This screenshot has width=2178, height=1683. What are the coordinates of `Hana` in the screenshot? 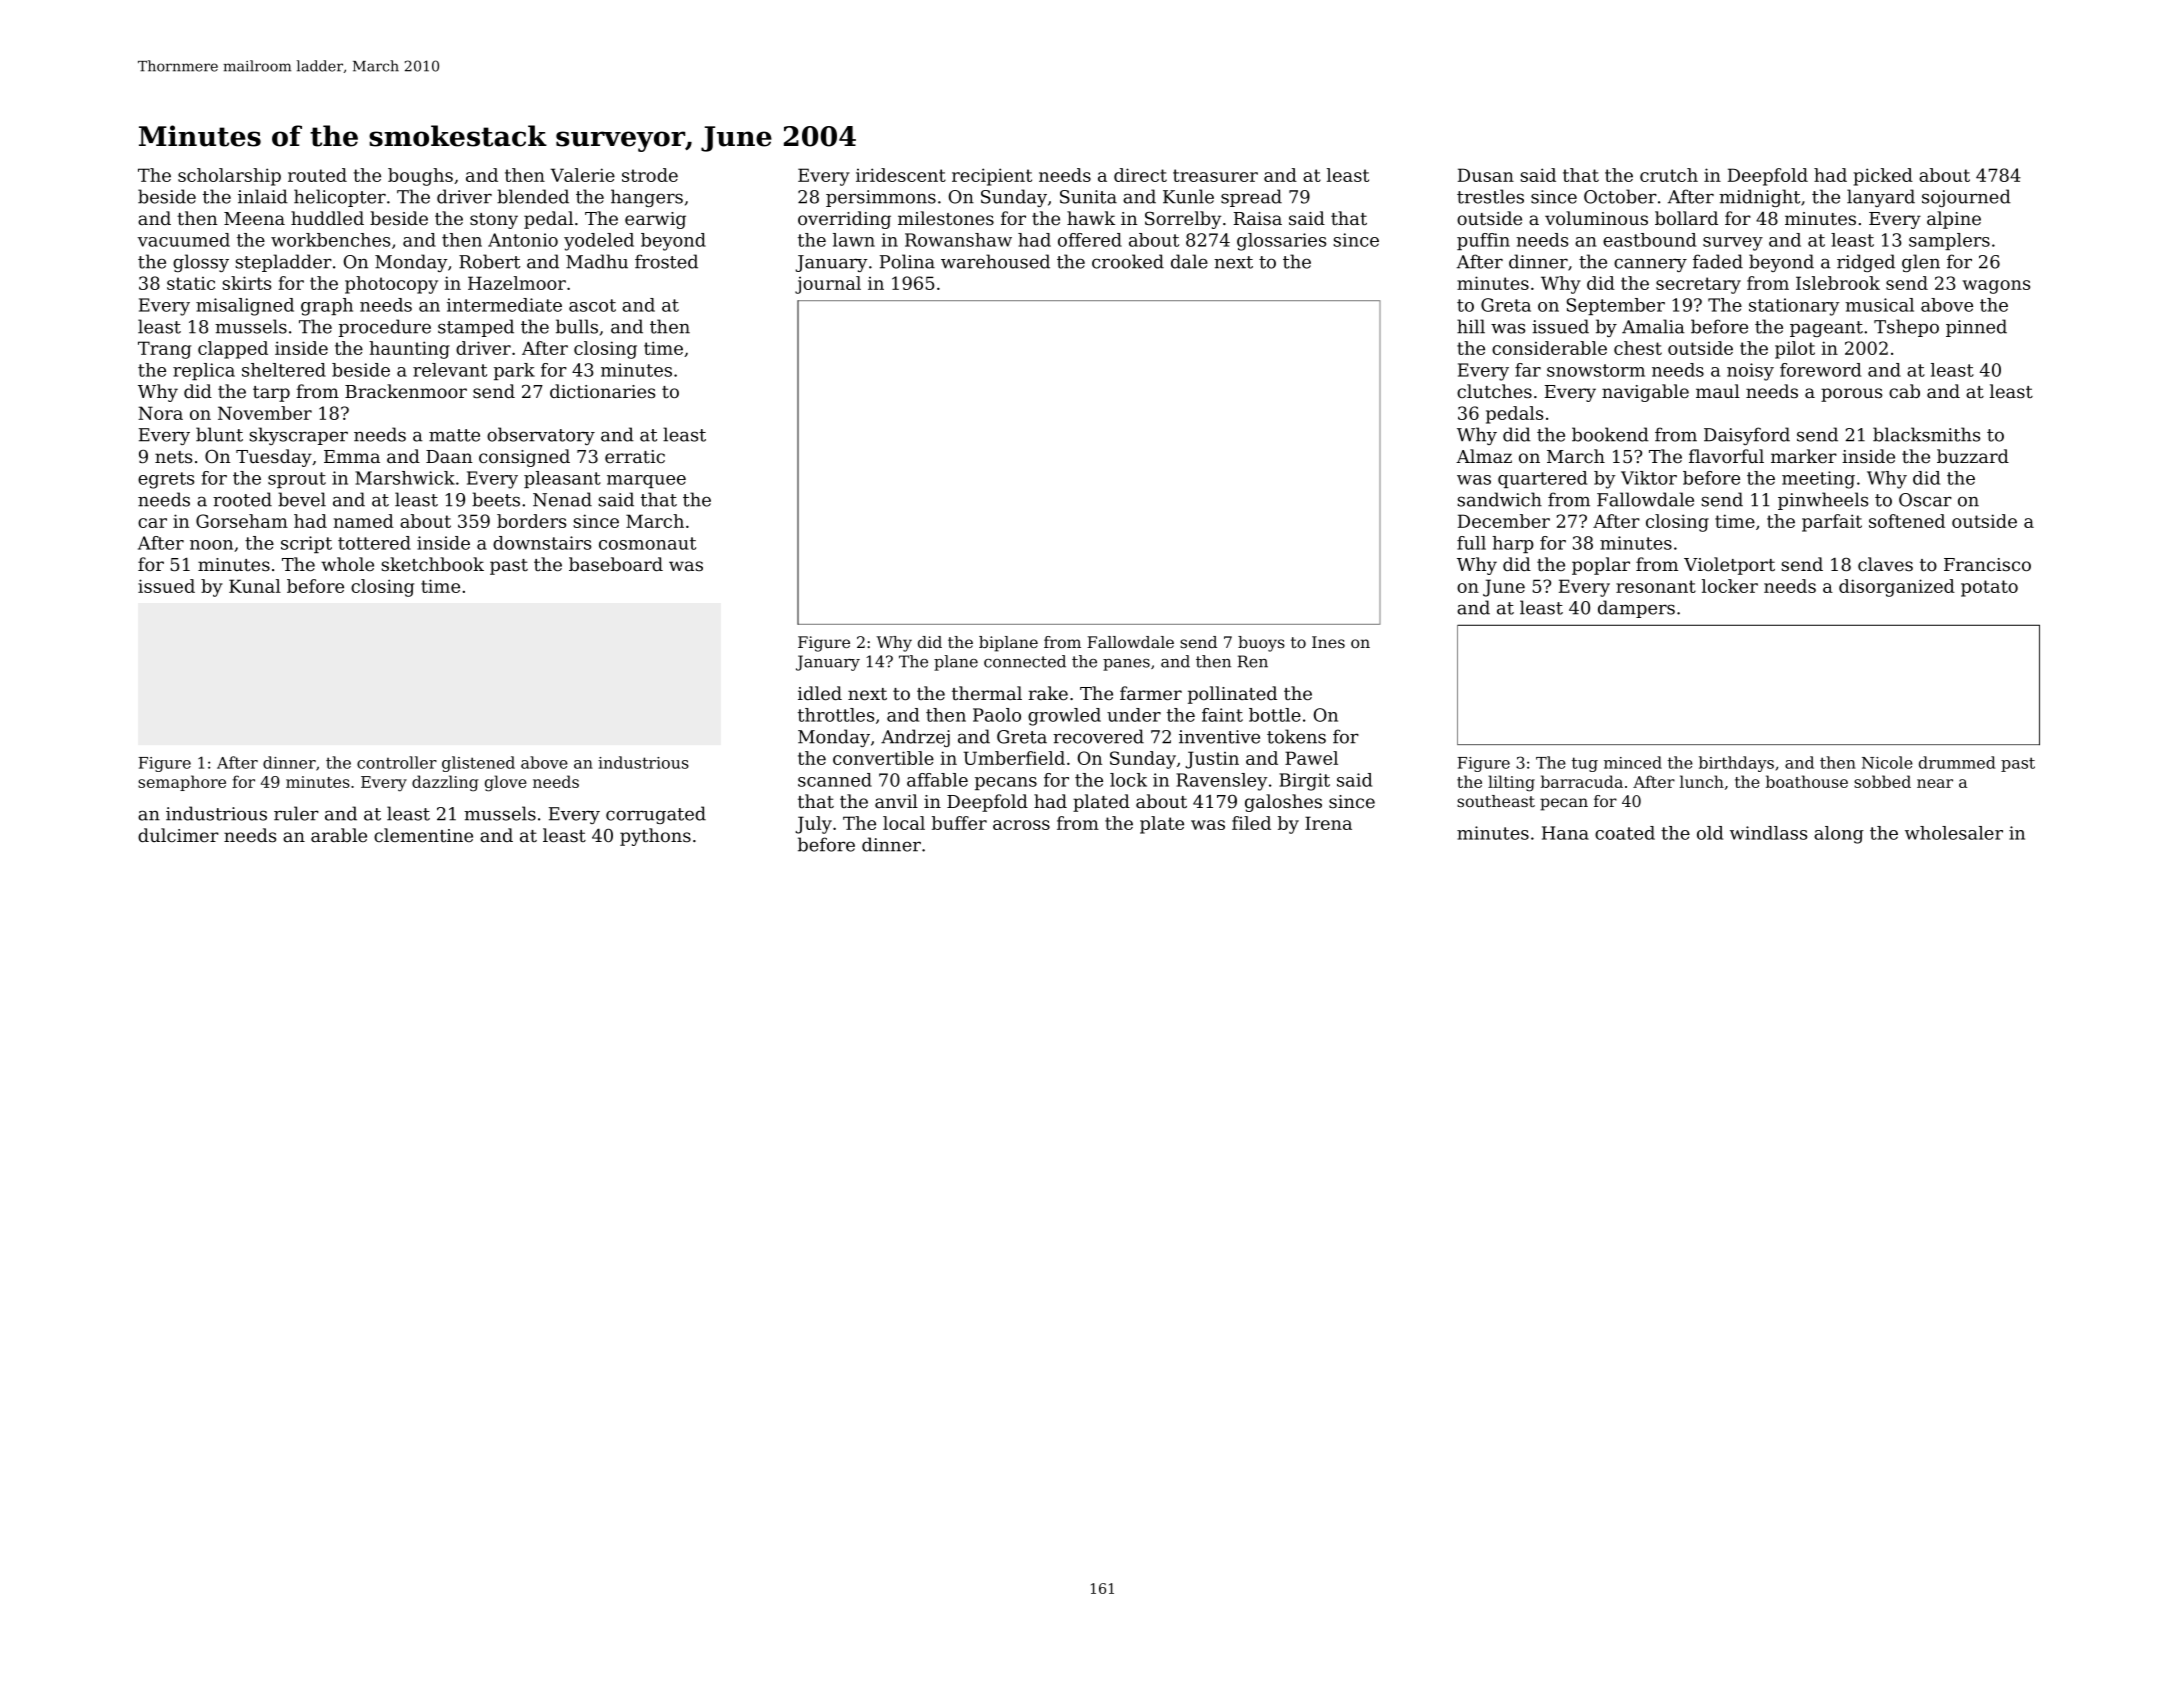 It's located at (1565, 833).
